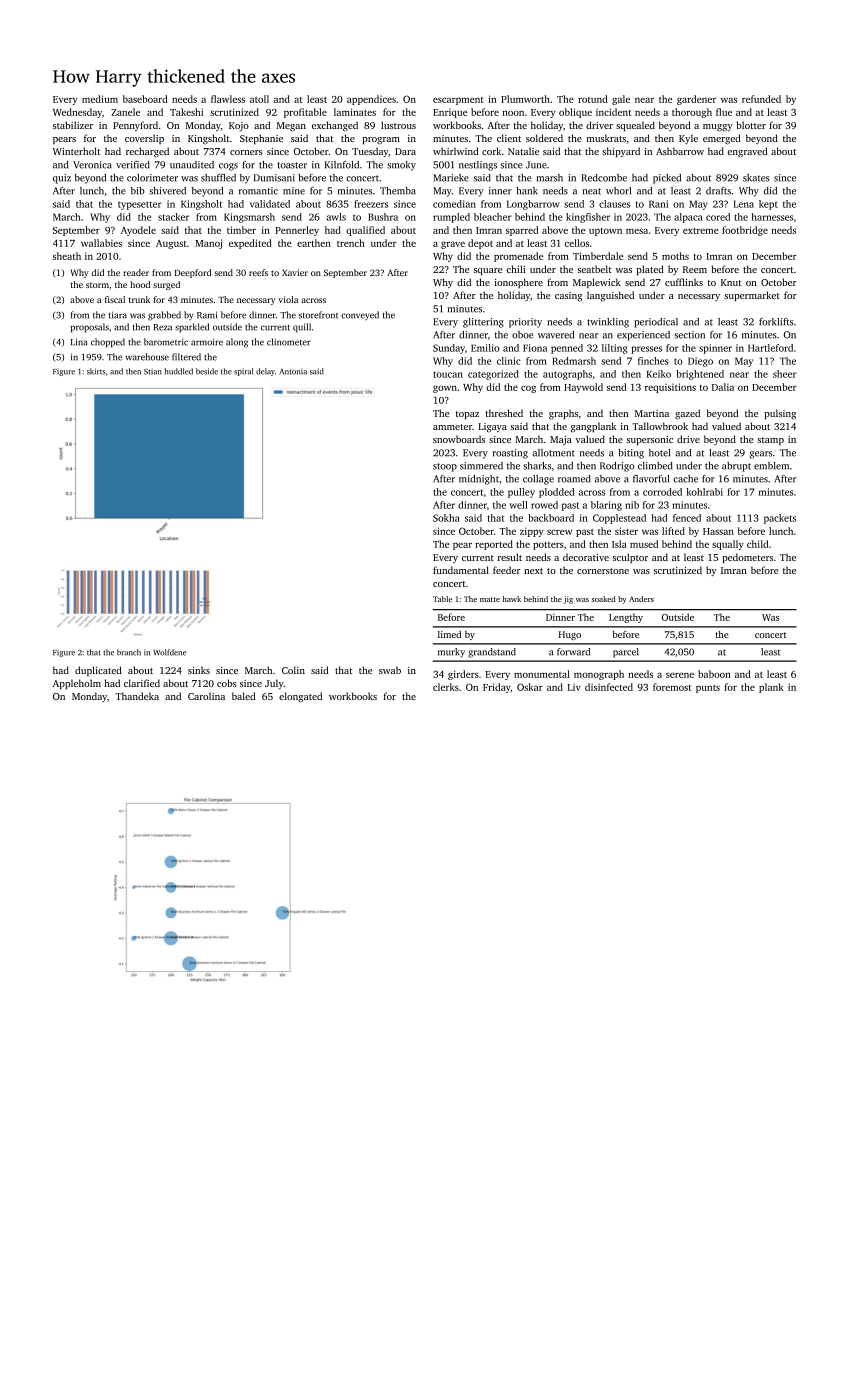  Describe the element at coordinates (390, 670) in the screenshot. I see `swab` at that location.
